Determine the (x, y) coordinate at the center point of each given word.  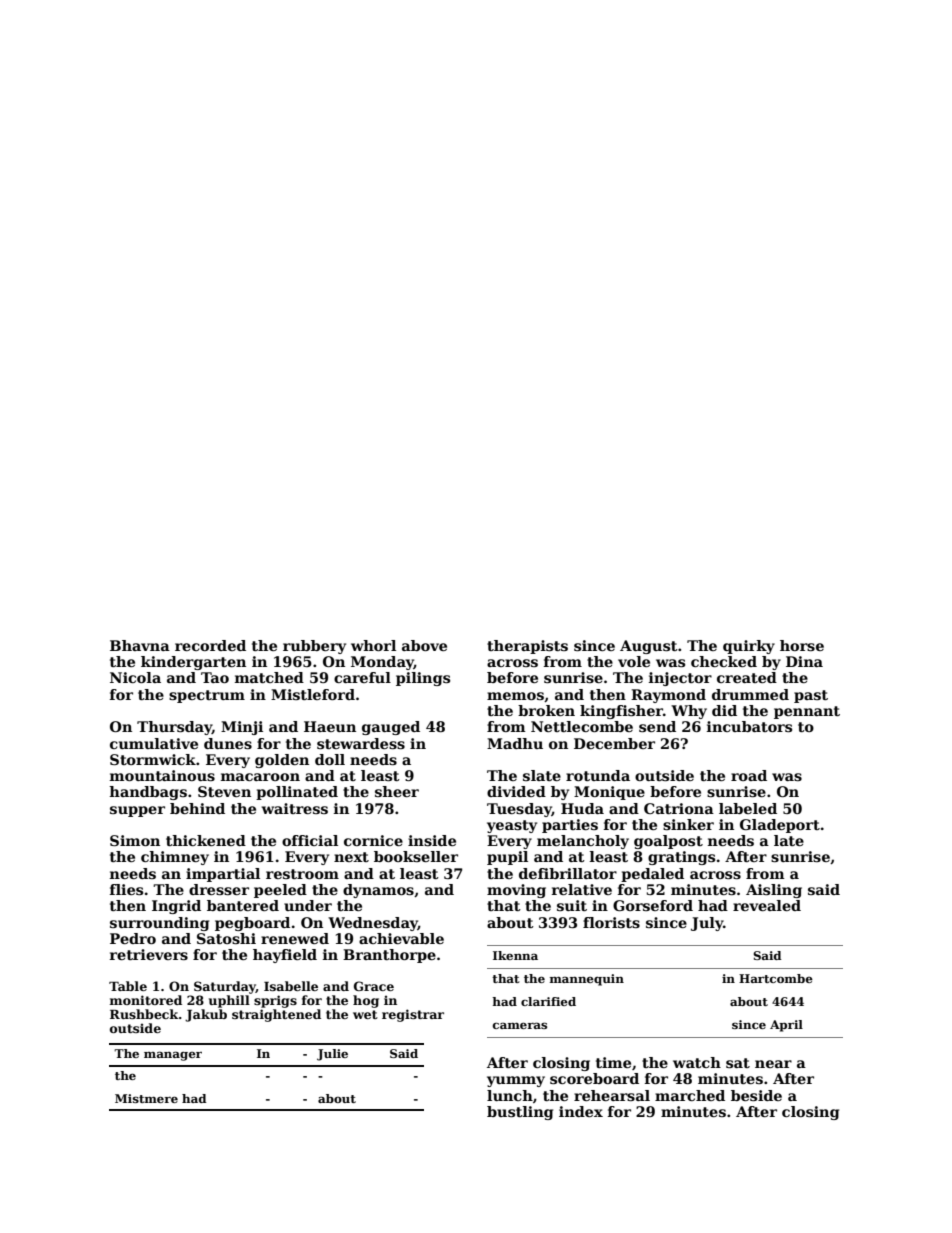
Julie (332, 1055)
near (773, 1064)
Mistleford (313, 694)
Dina (804, 661)
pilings (423, 679)
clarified (548, 1001)
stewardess (361, 743)
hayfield (285, 956)
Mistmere (146, 1098)
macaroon (260, 777)
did (724, 710)
